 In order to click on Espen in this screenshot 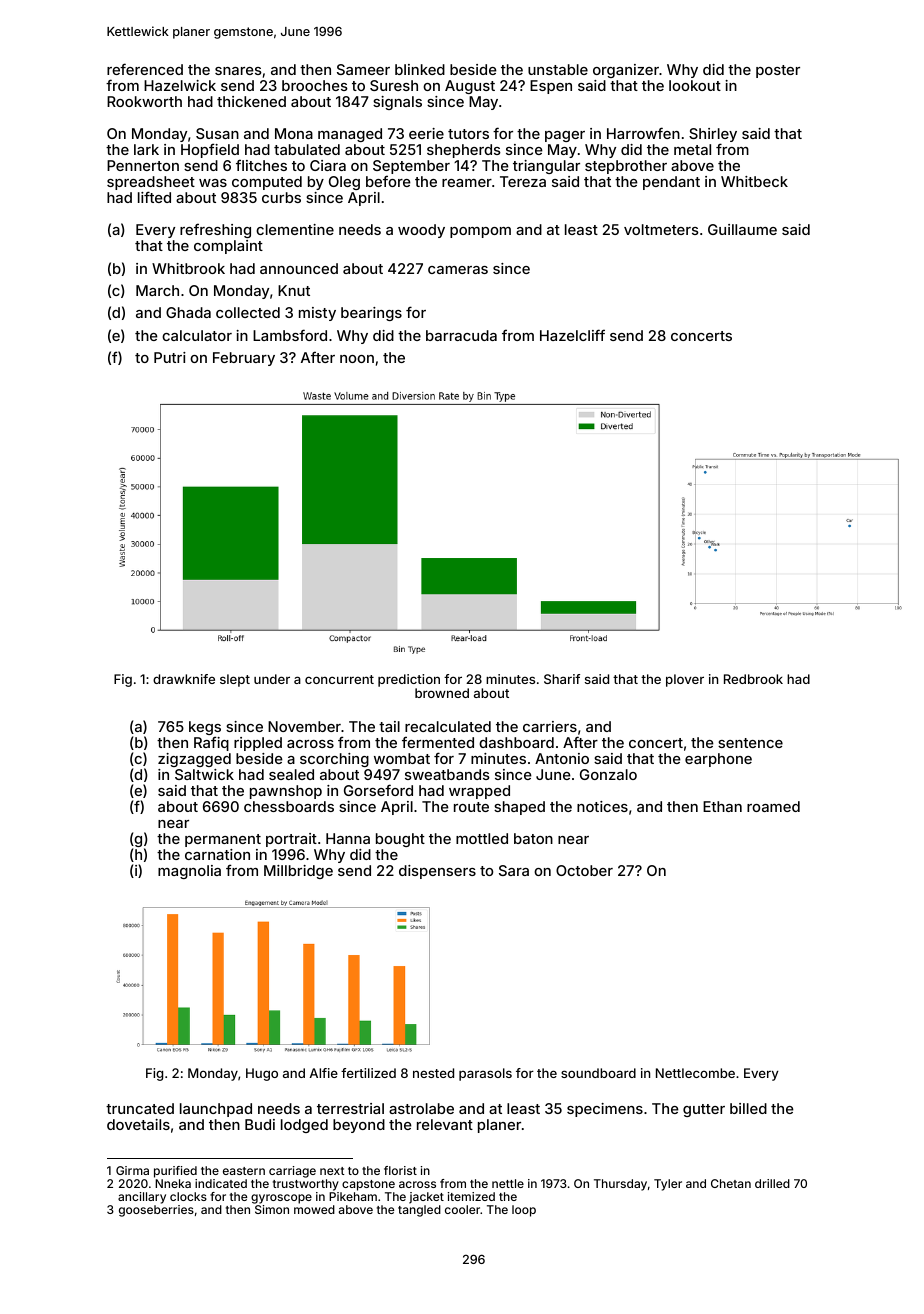, I will do `click(551, 87)`.
